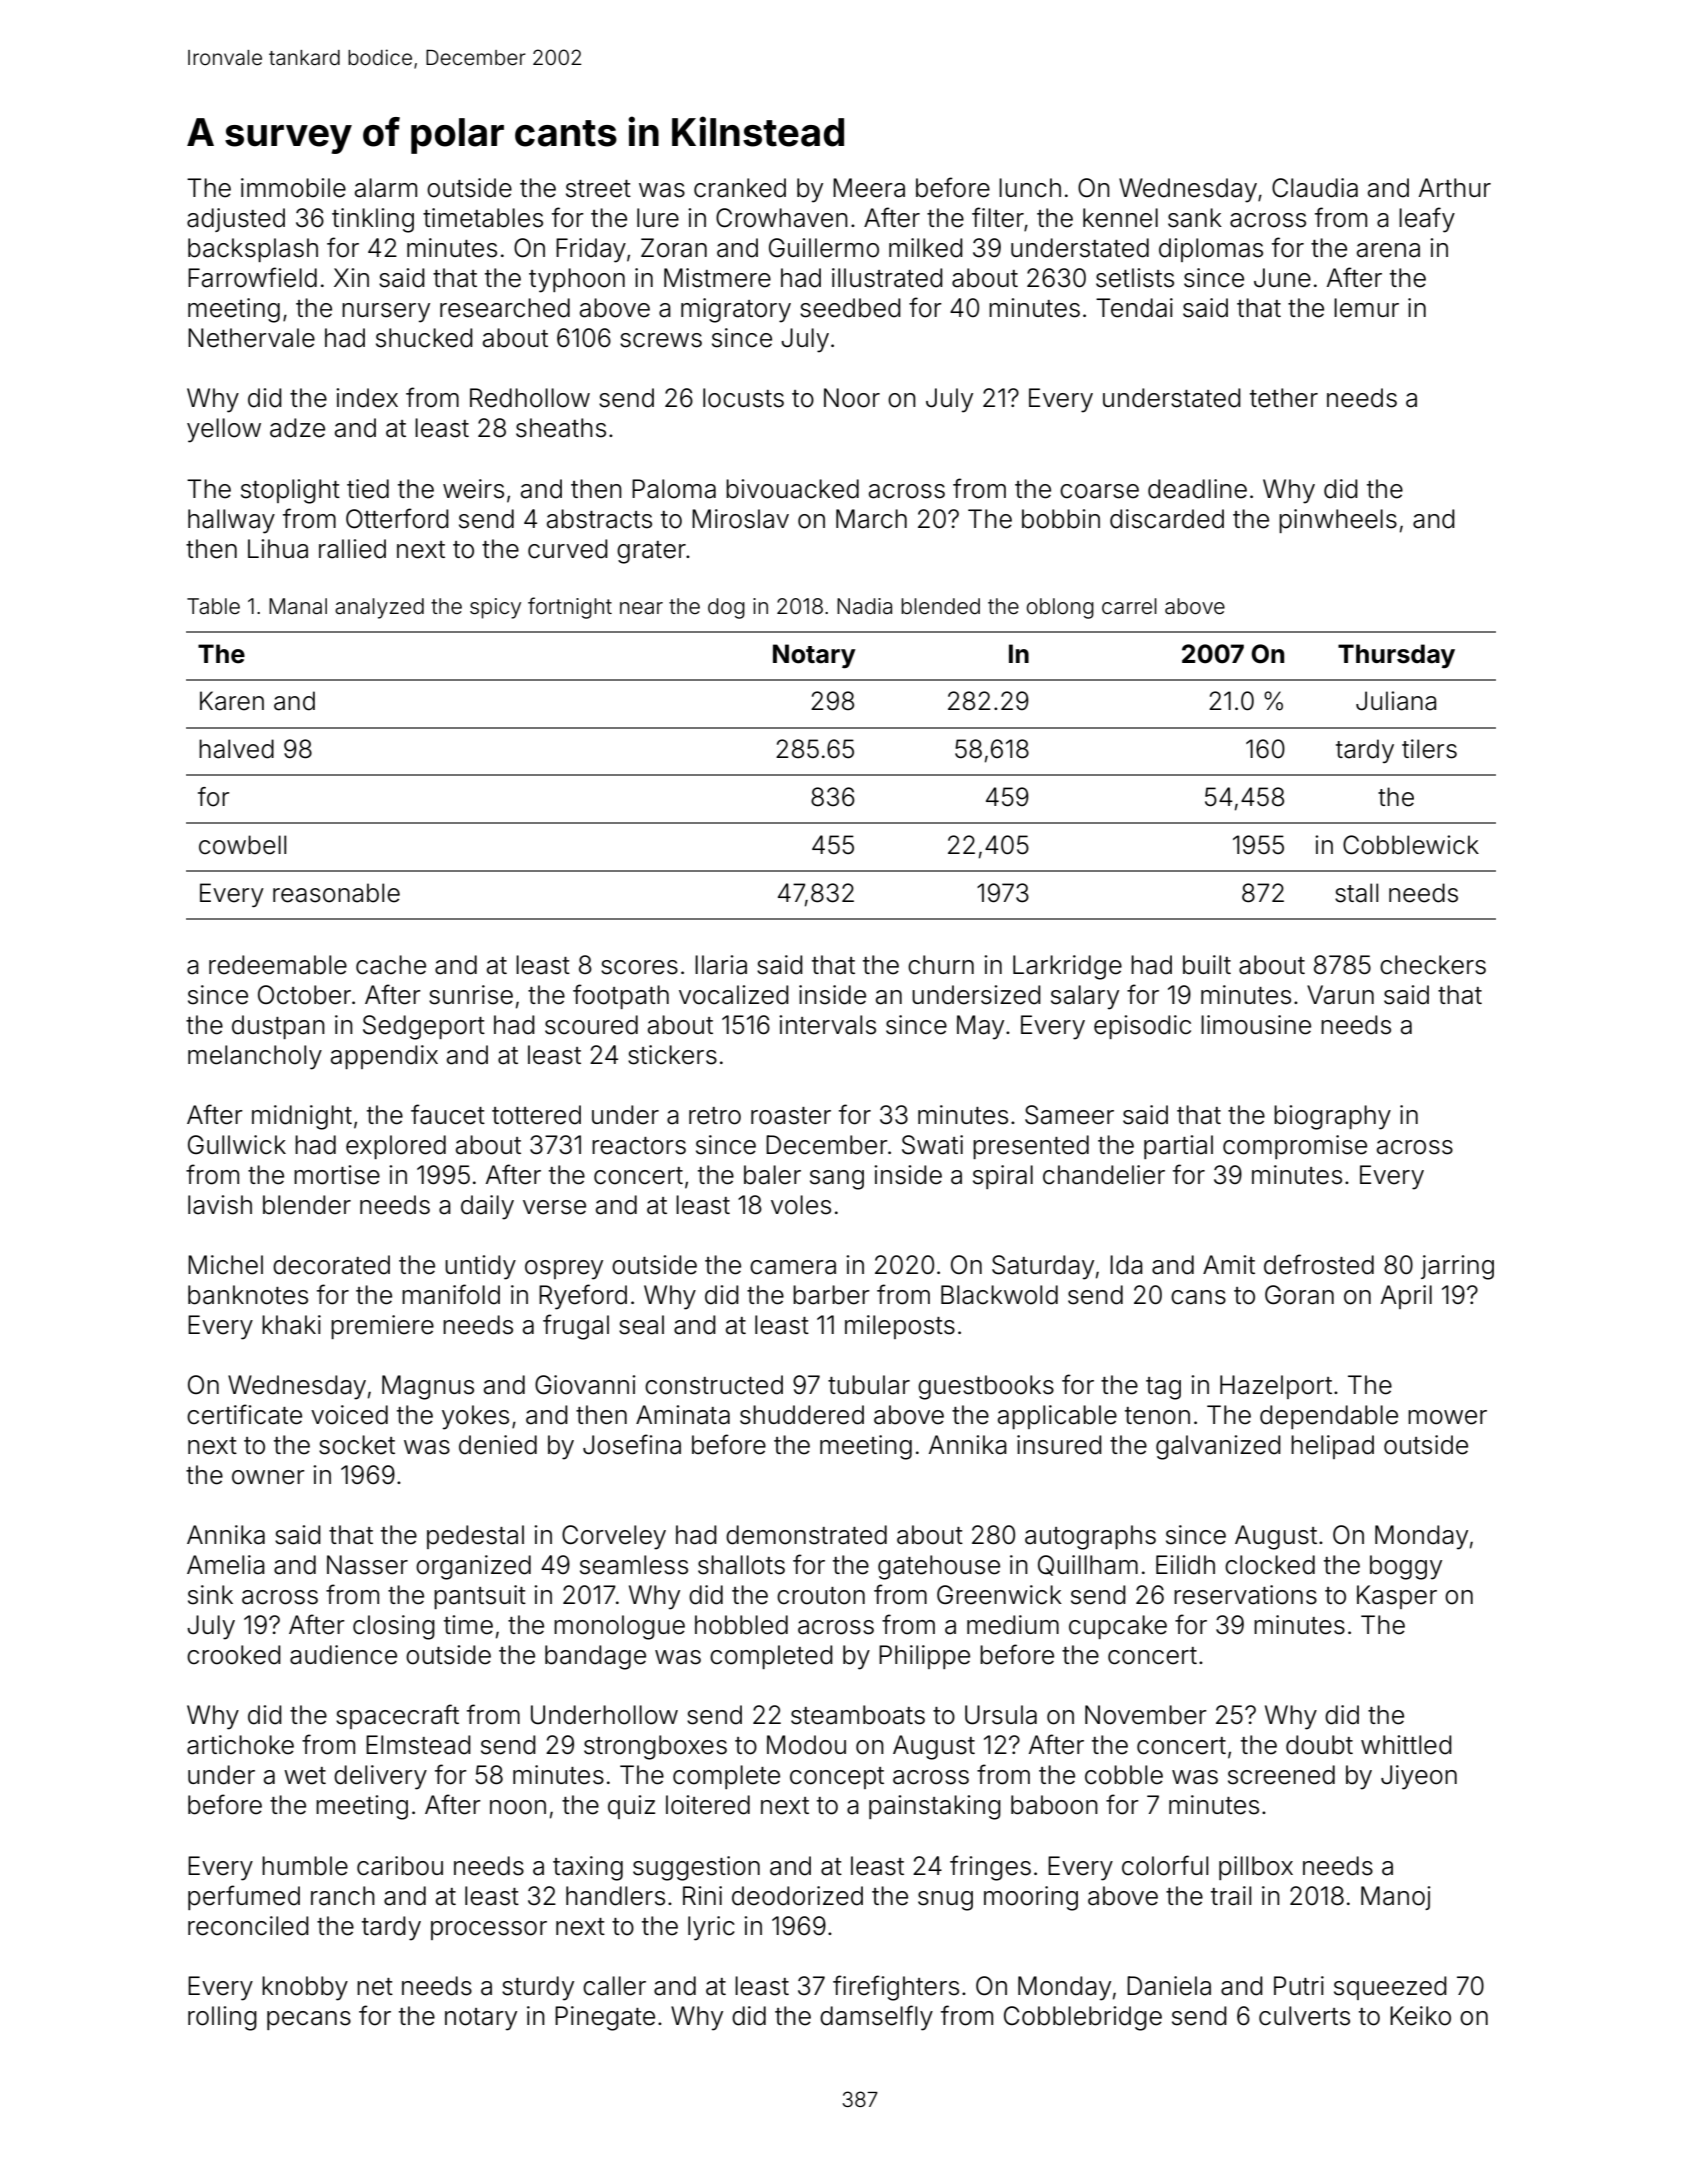 The width and height of the screenshot is (1683, 2178). Describe the element at coordinates (352, 549) in the screenshot. I see `rallied` at that location.
